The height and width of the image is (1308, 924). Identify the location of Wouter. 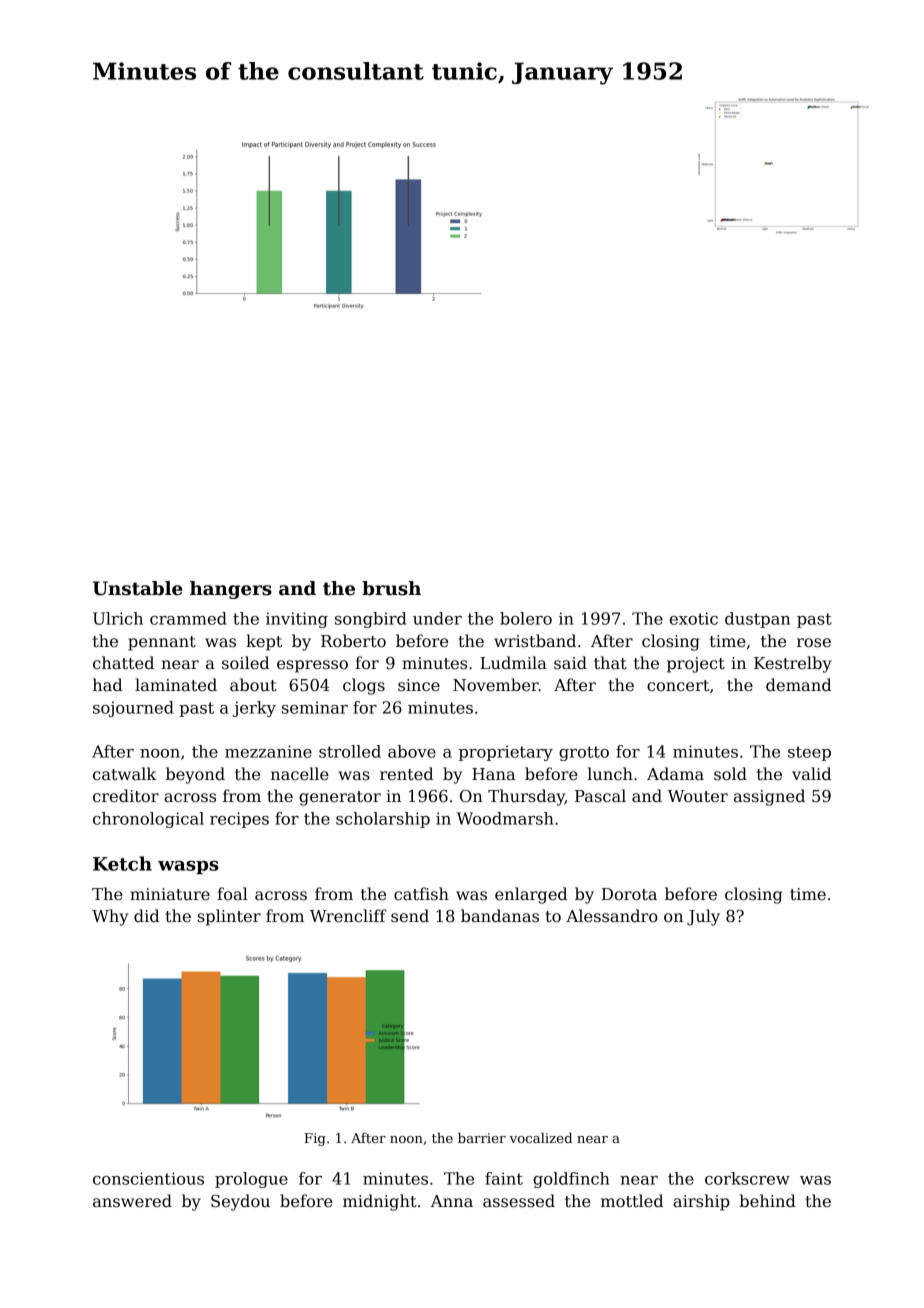
(698, 796).
